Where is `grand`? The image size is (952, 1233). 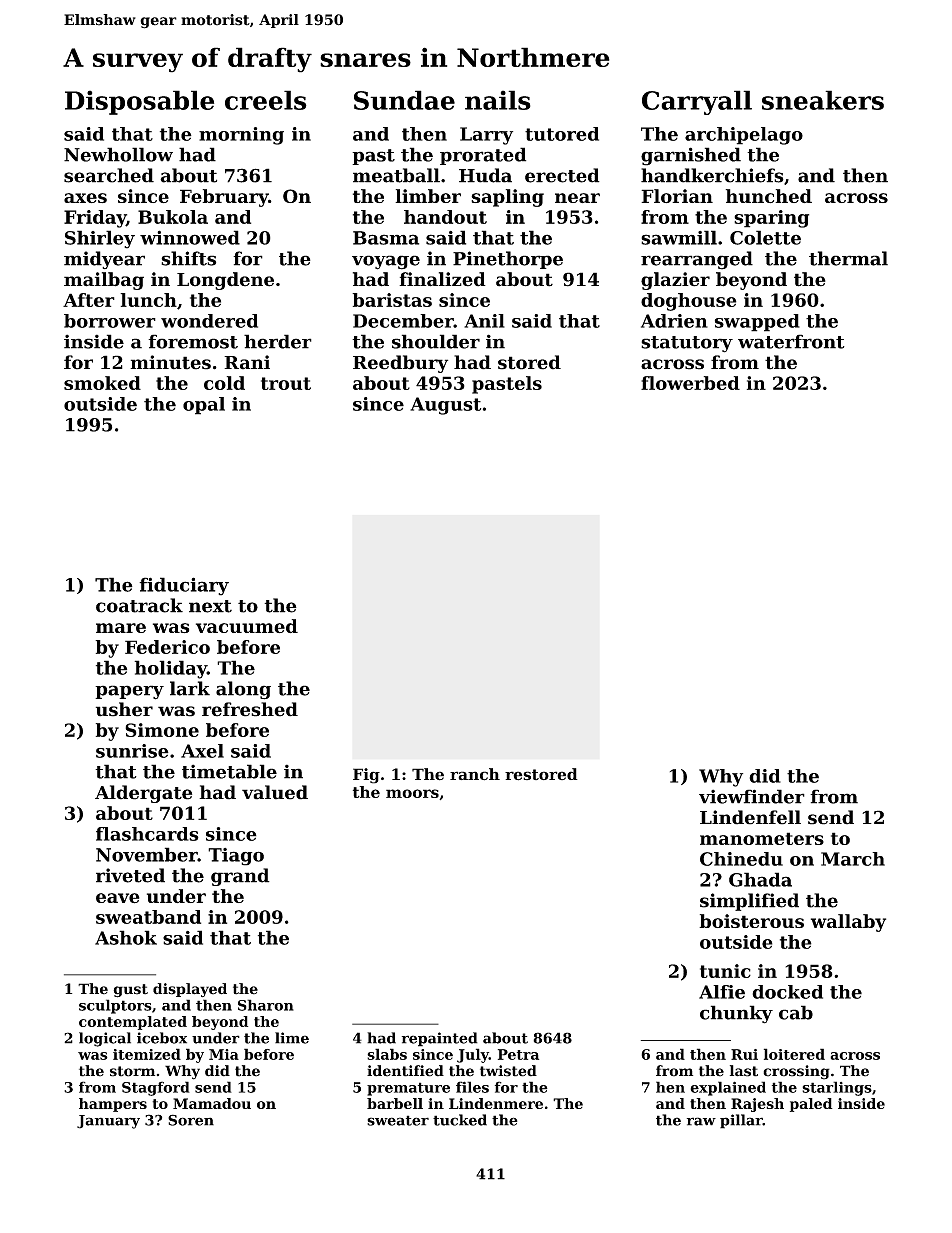 grand is located at coordinates (240, 877).
